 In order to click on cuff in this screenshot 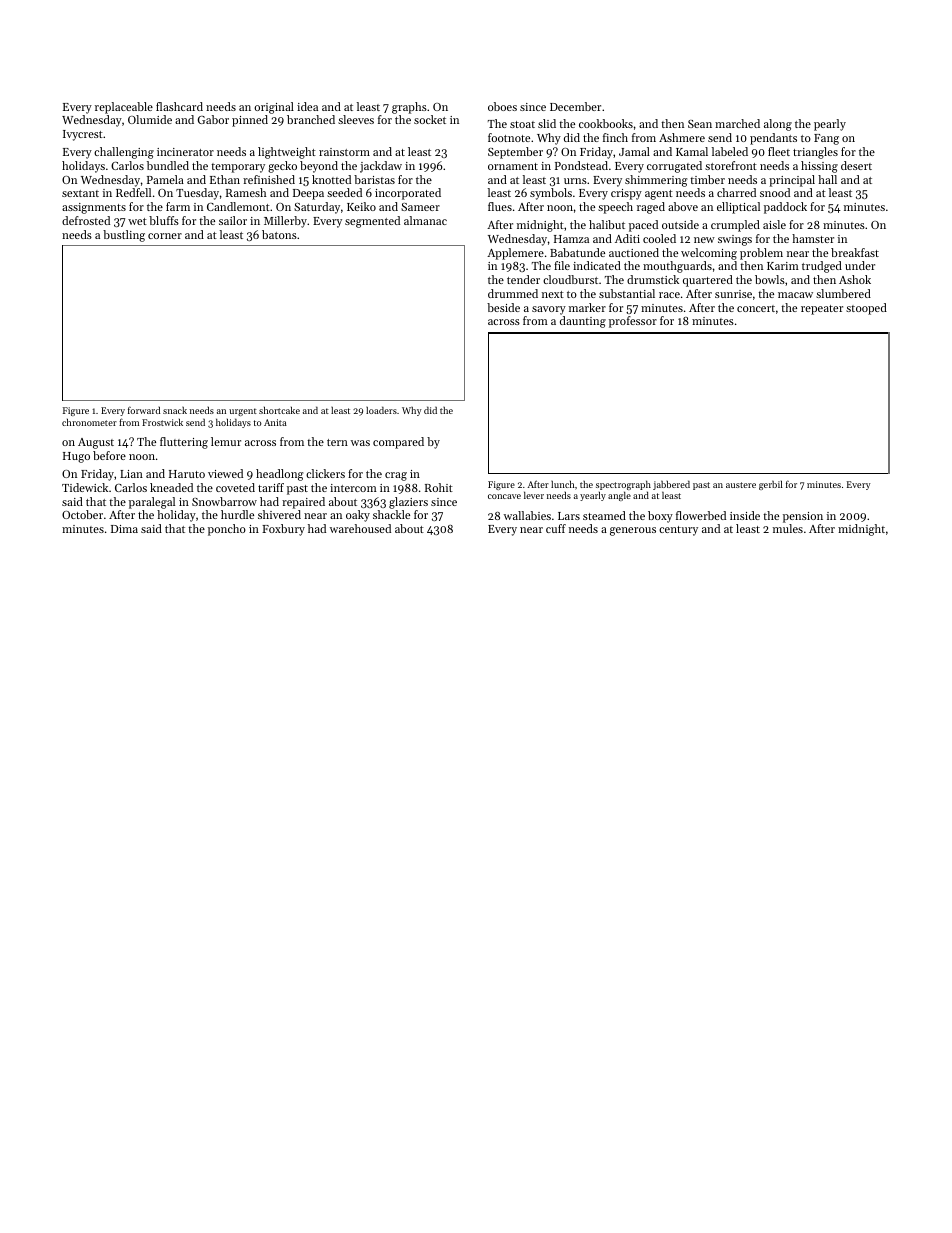, I will do `click(556, 528)`.
